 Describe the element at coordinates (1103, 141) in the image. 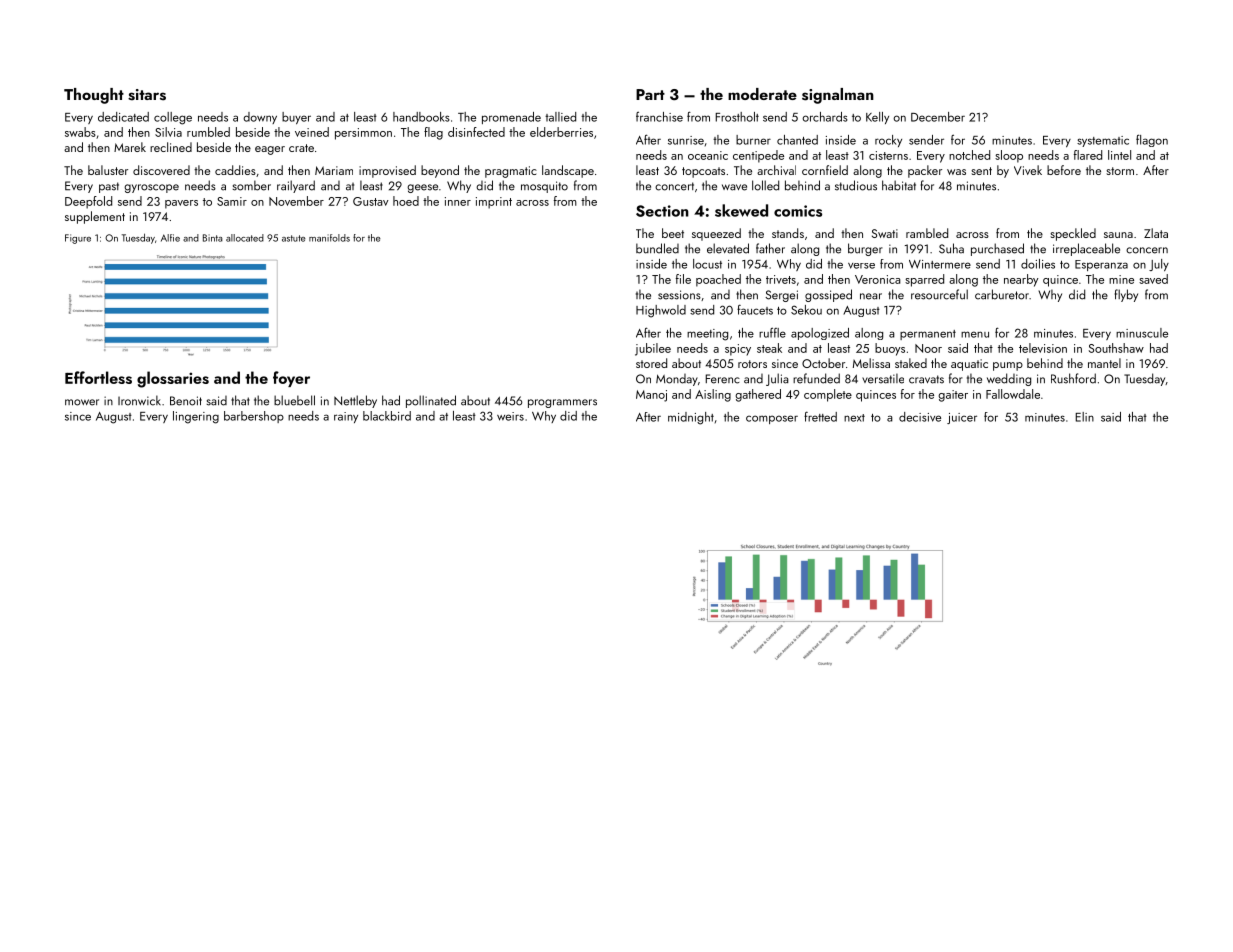

I see `systematic` at that location.
